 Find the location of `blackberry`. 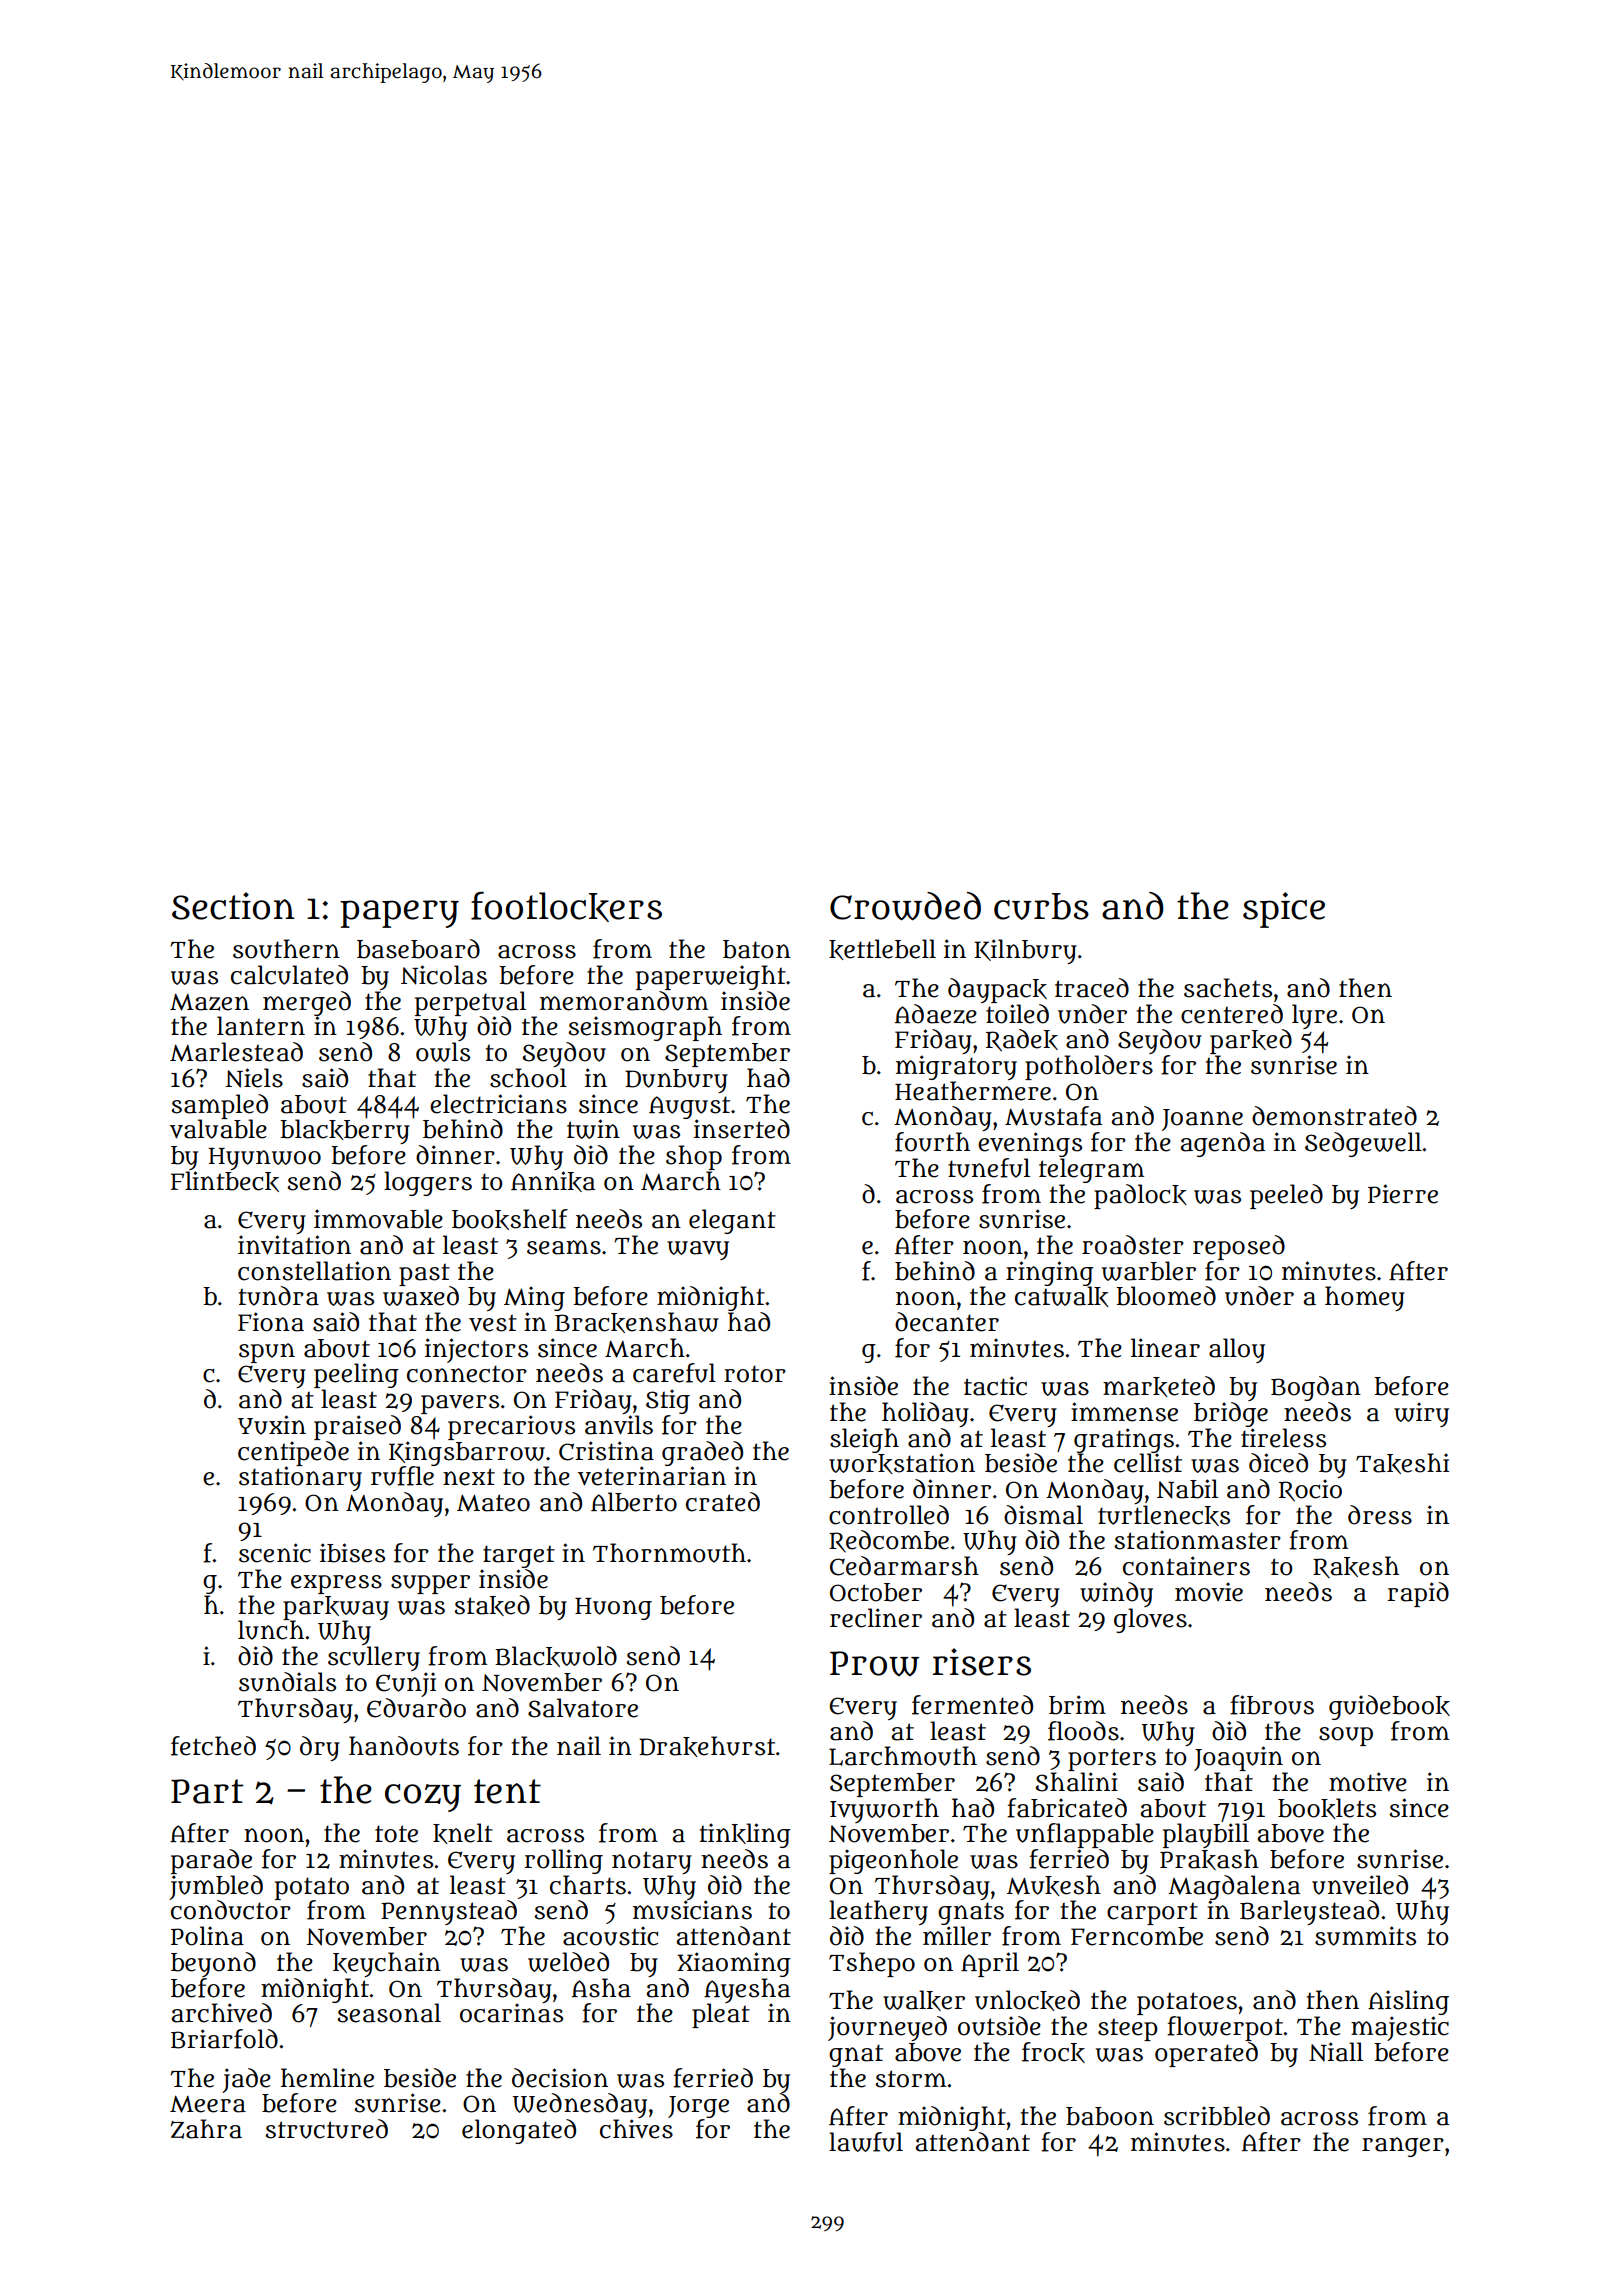

blackberry is located at coordinates (345, 1131).
